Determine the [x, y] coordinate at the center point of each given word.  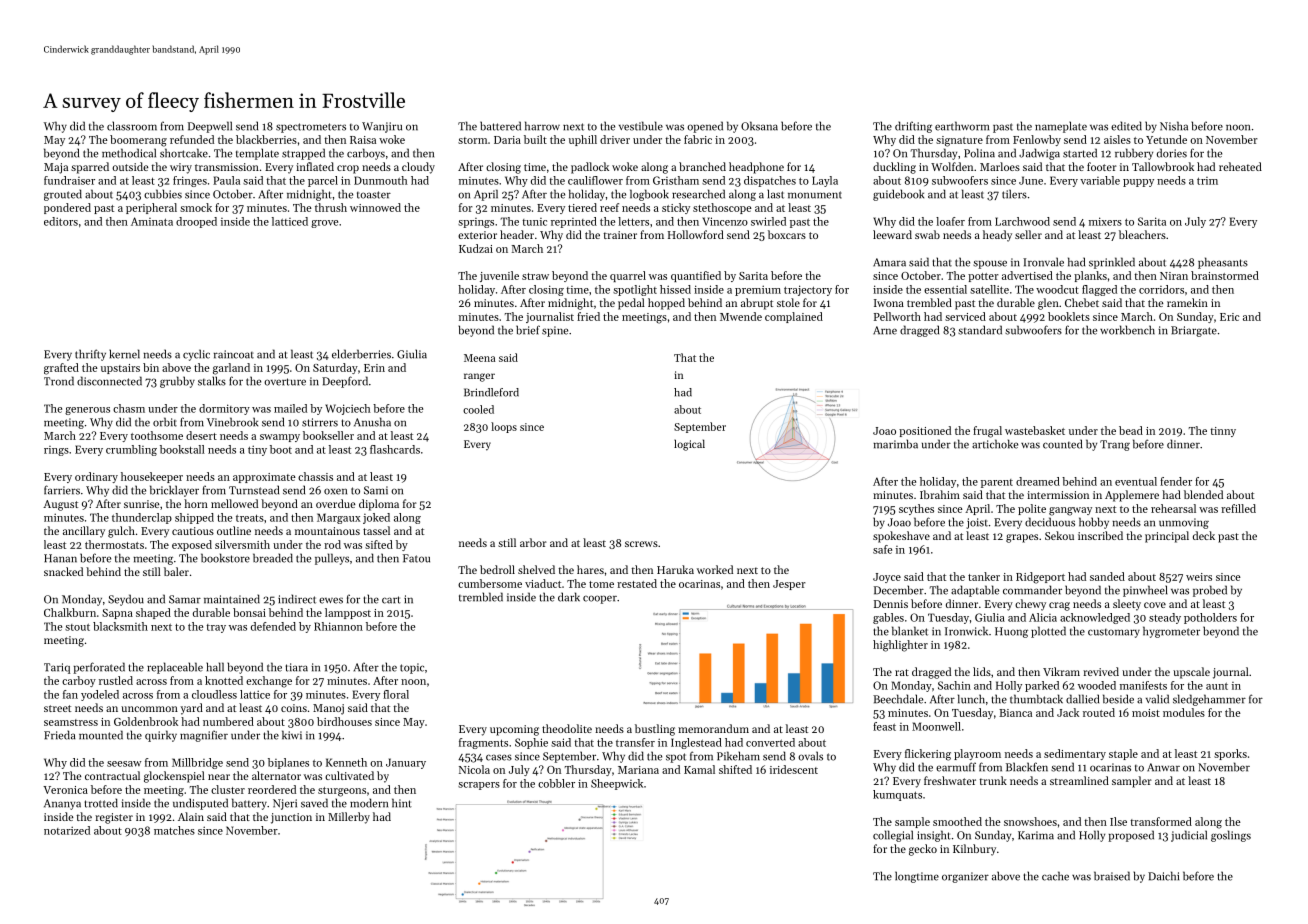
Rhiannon [338, 626]
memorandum [713, 728]
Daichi [1163, 876]
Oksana [759, 126]
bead [1131, 430]
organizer [965, 877]
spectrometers [311, 128]
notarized [67, 830]
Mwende [741, 316]
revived [1101, 671]
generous [87, 411]
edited [1126, 126]
